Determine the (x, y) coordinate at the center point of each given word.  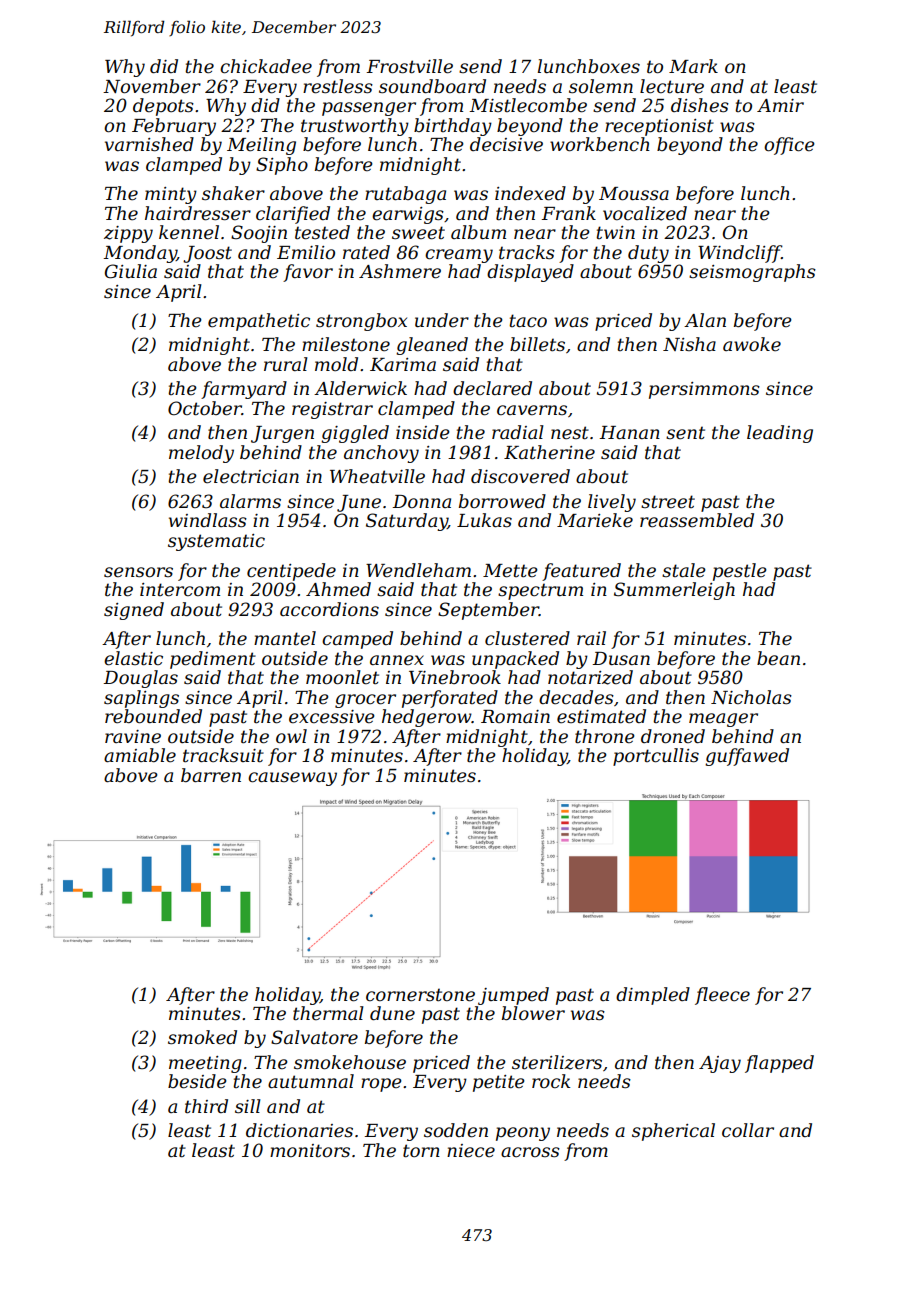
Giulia (131, 271)
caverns (532, 410)
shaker (233, 193)
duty (648, 254)
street (668, 502)
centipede (291, 572)
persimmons (704, 390)
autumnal (311, 1081)
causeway (292, 779)
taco (528, 320)
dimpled (653, 996)
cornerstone (420, 995)
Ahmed (338, 589)
